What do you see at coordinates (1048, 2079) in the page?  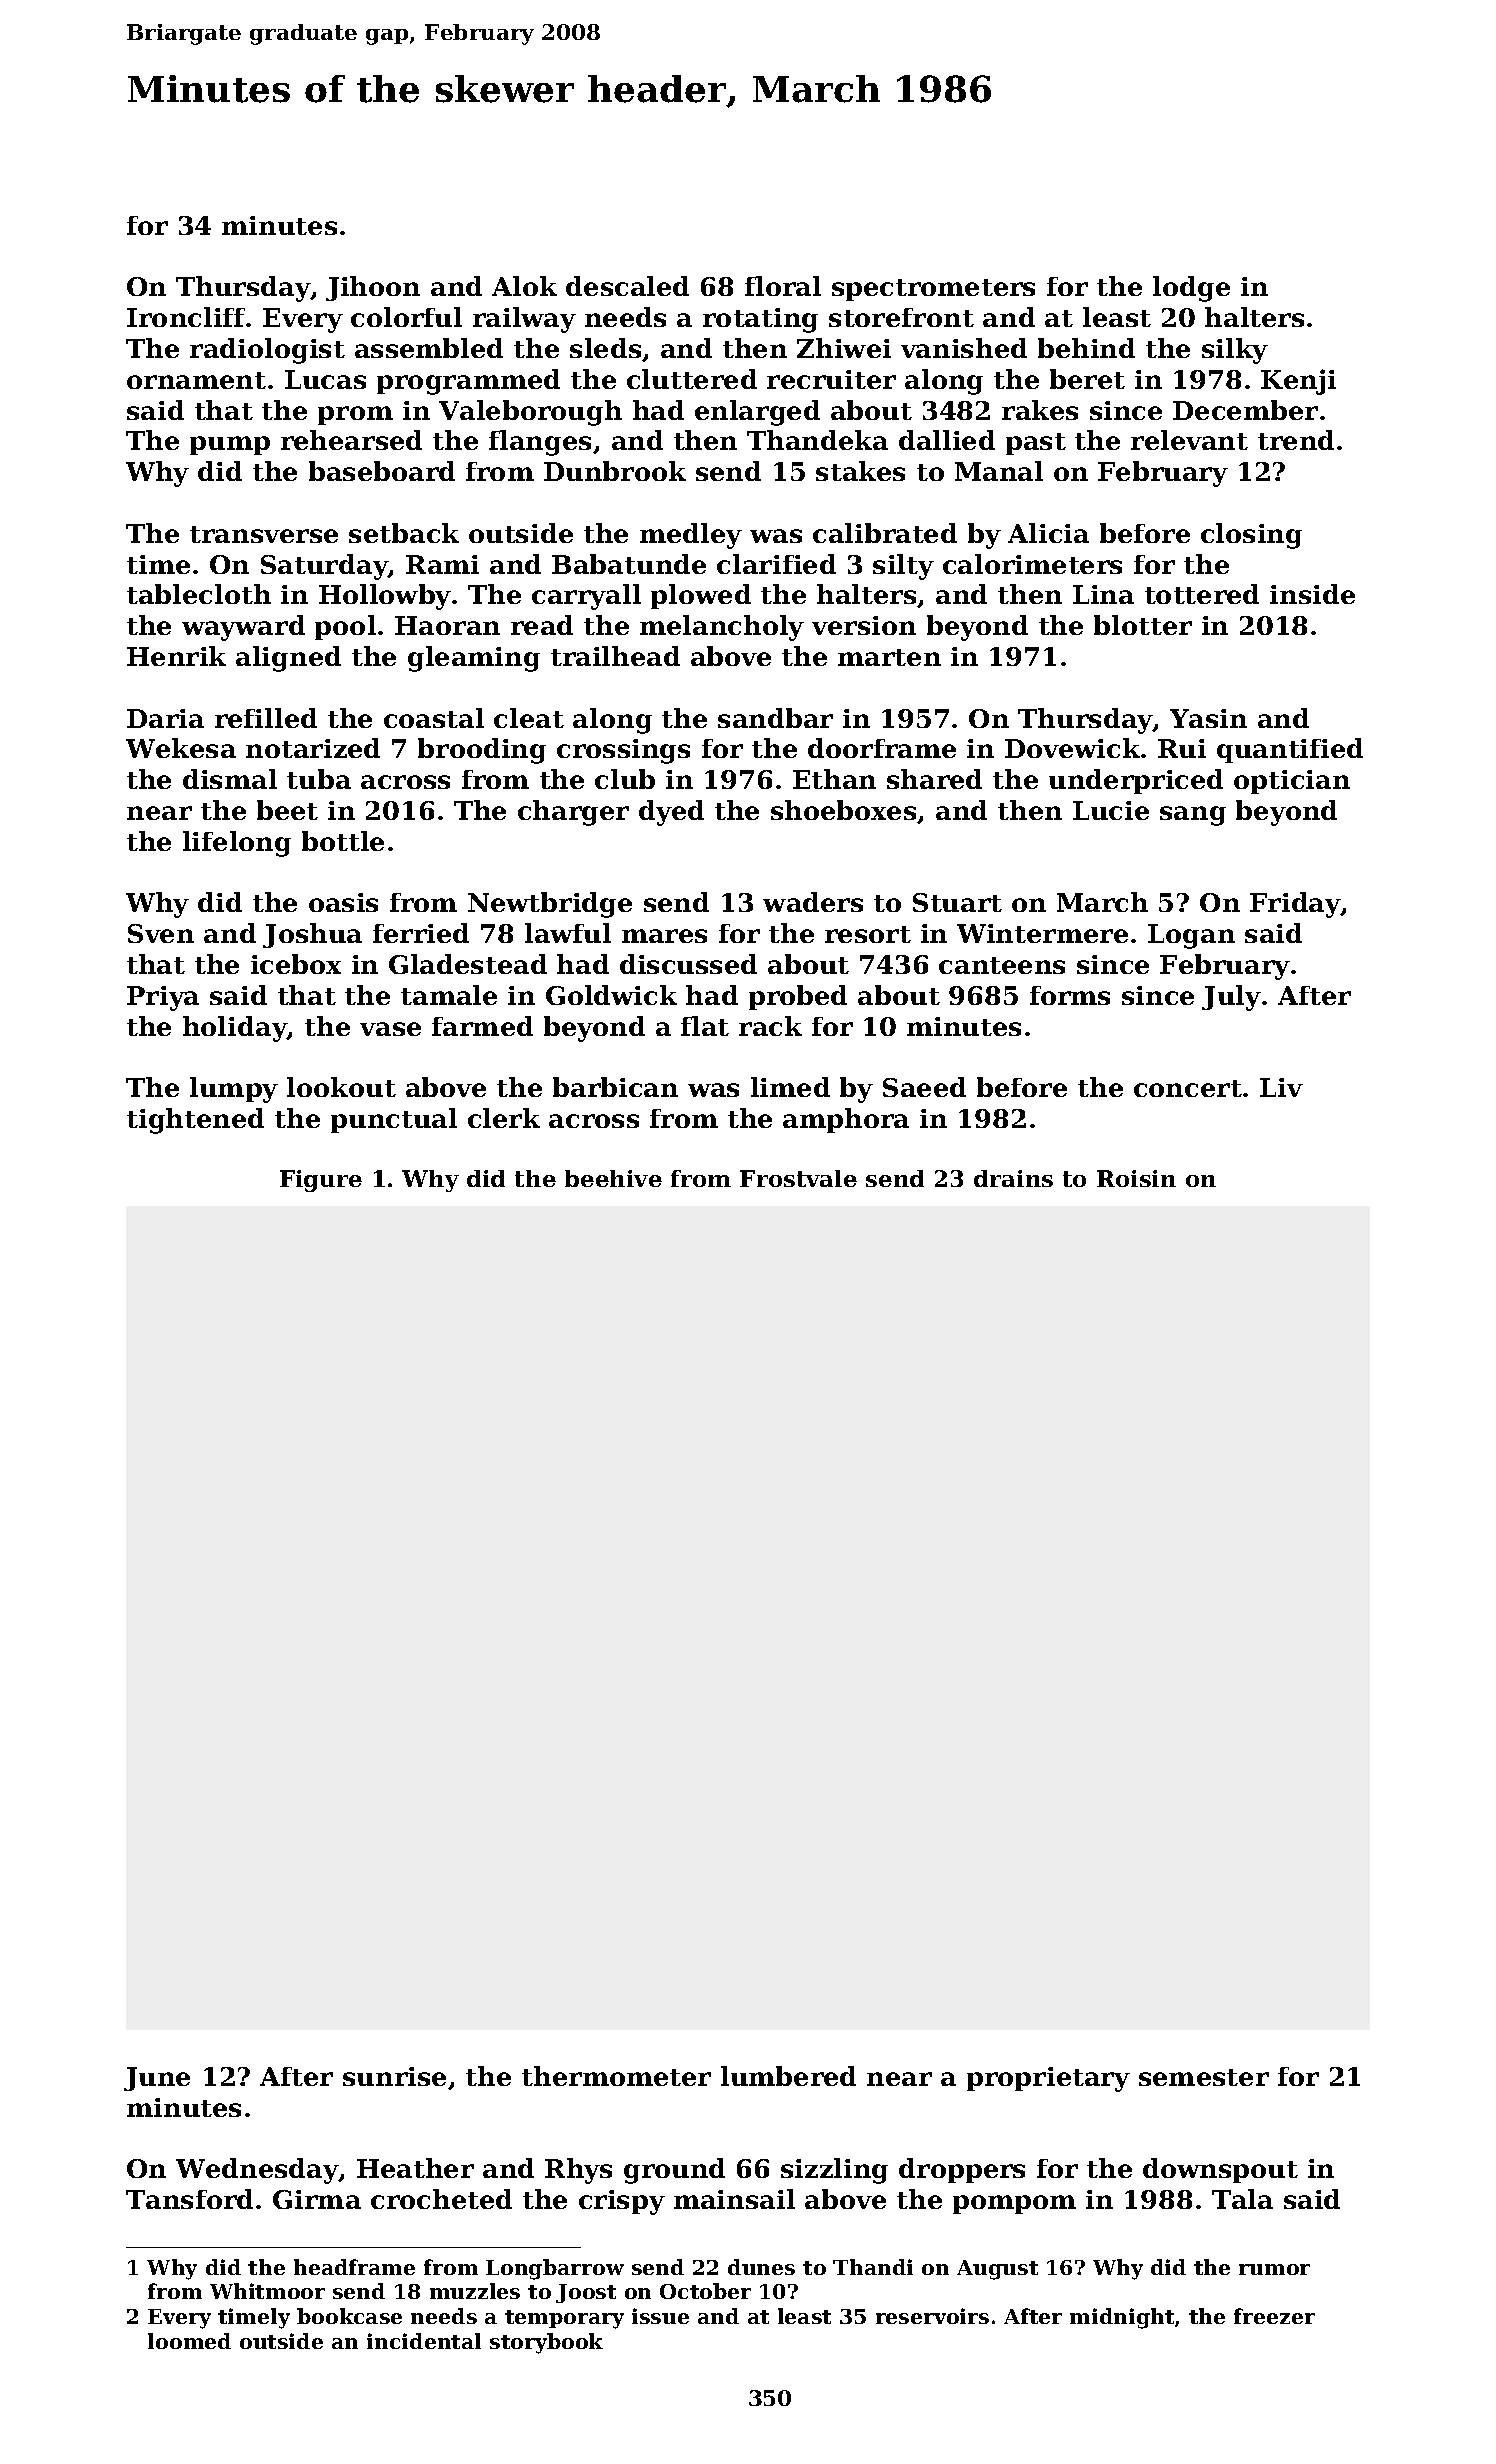 I see `proprietary` at bounding box center [1048, 2079].
